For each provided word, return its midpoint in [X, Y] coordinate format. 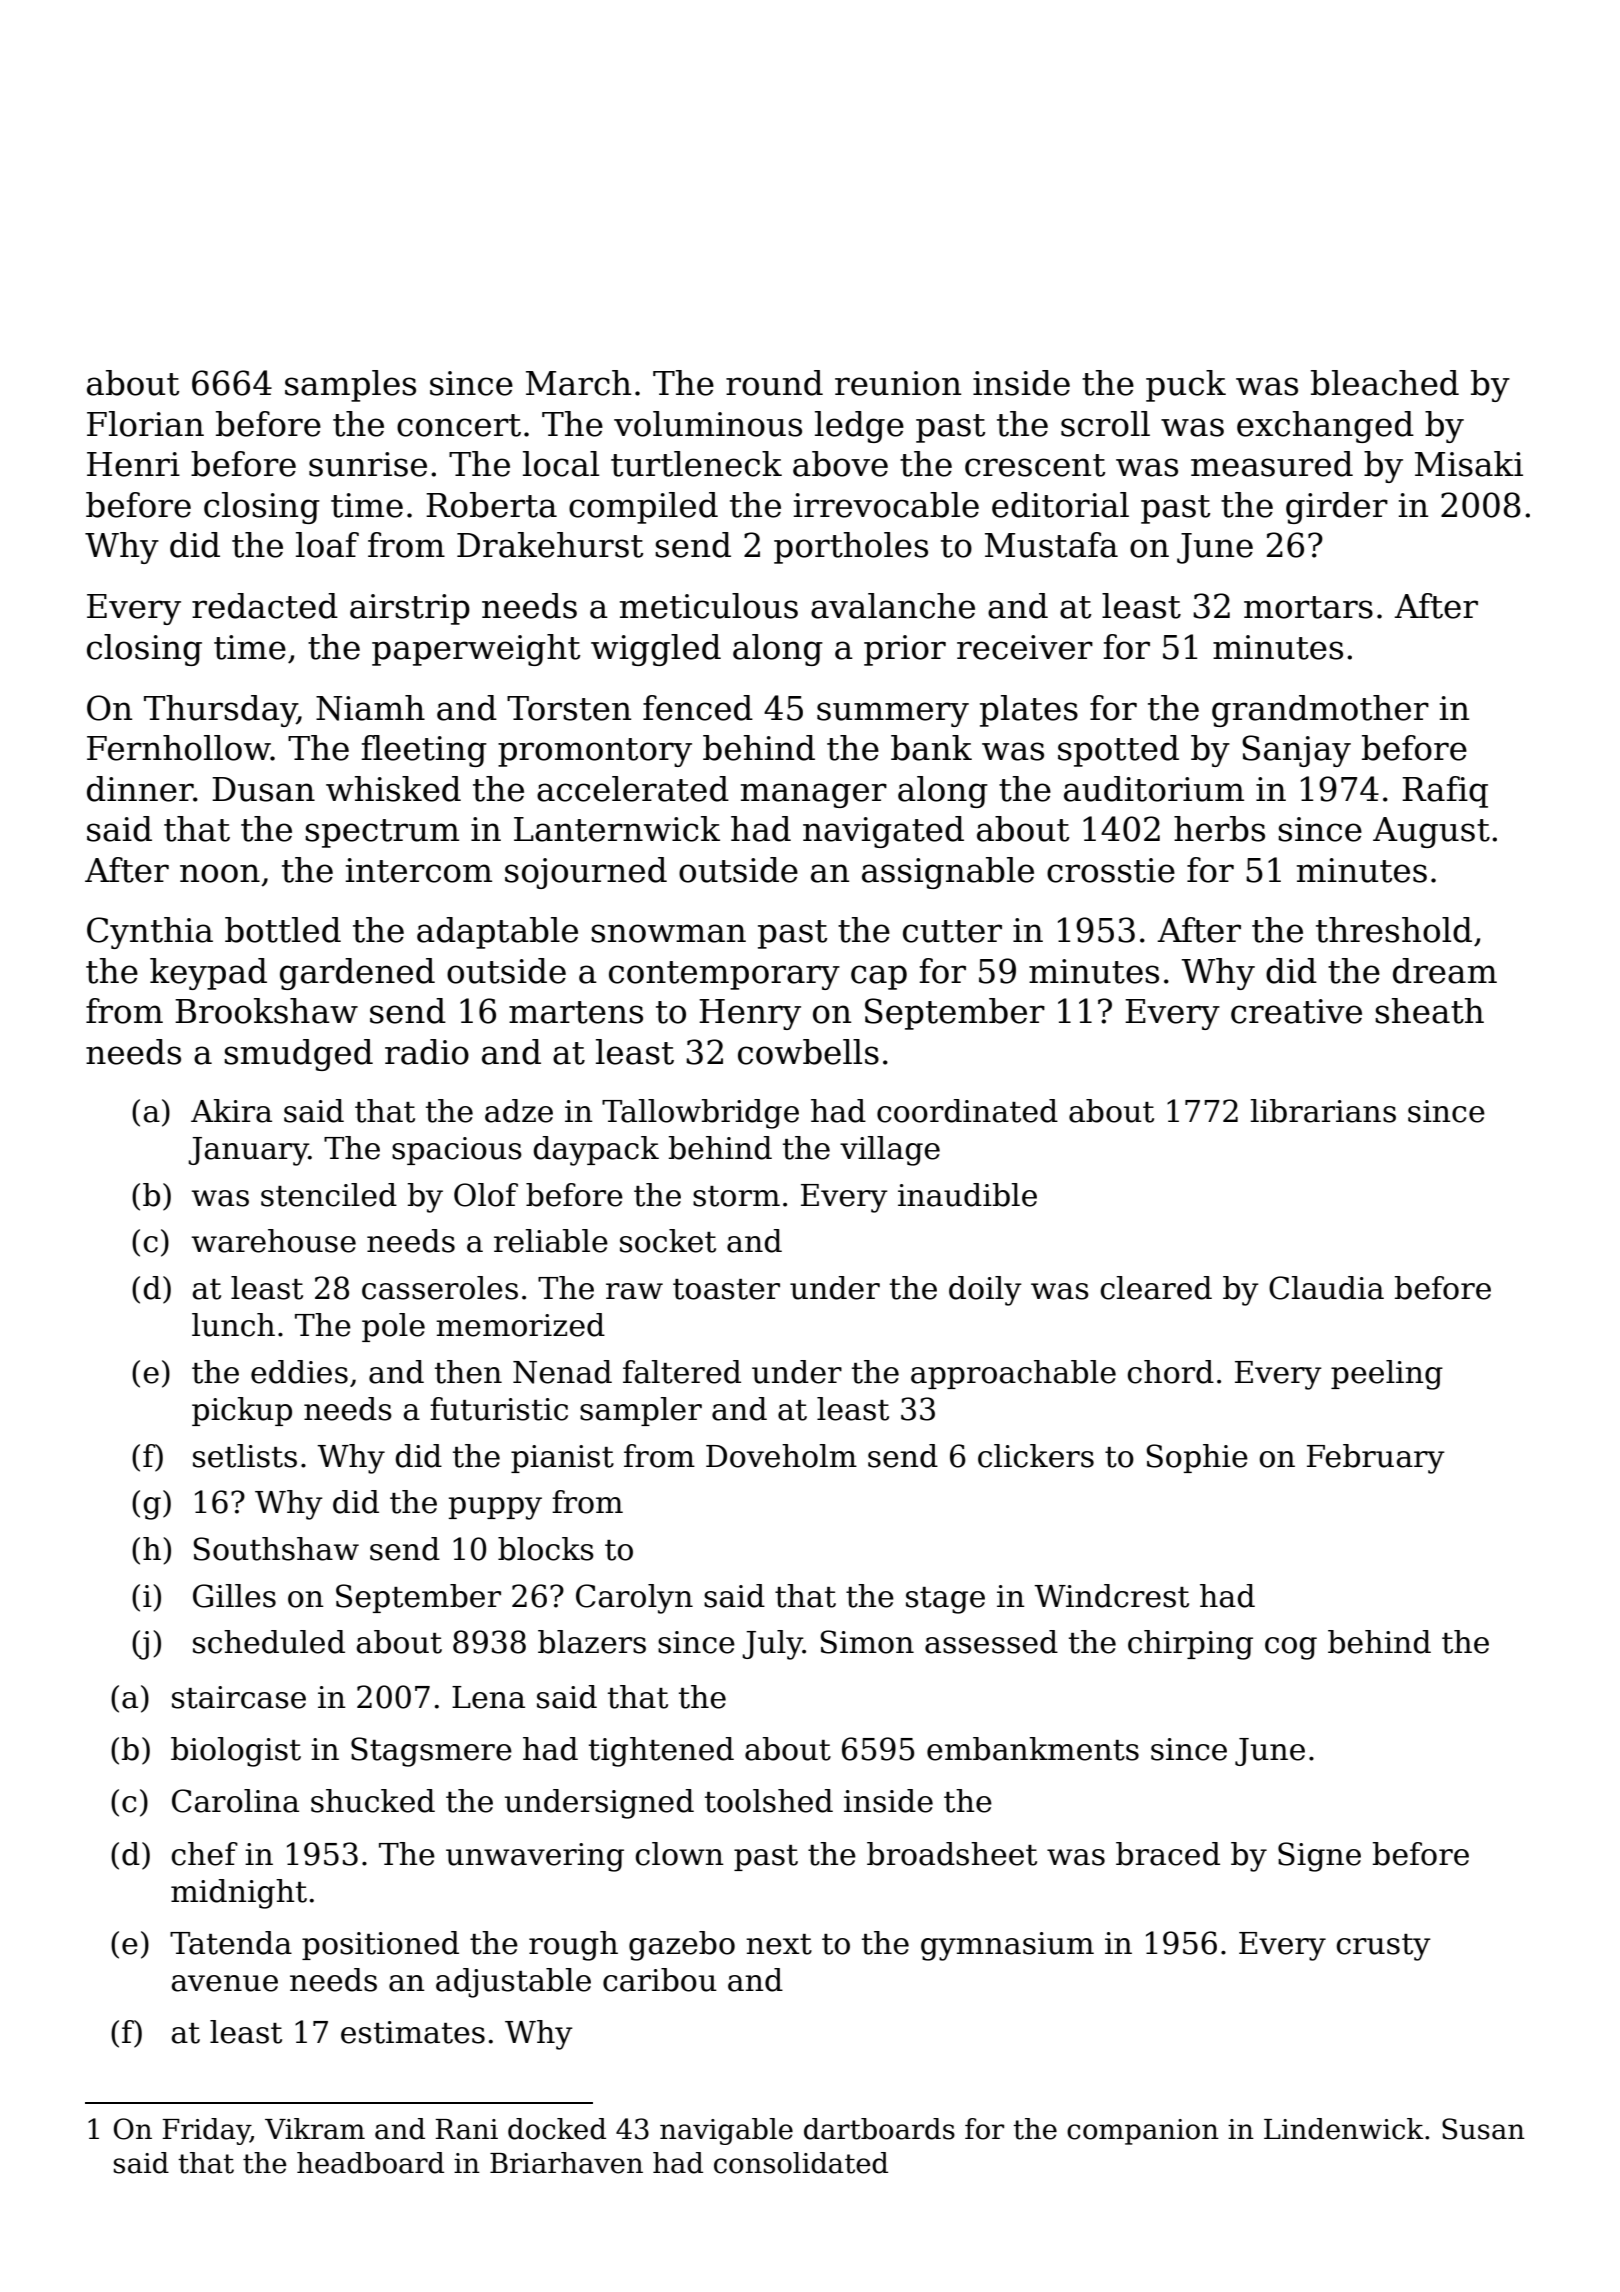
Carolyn [634, 1599]
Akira [231, 1111]
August [1431, 832]
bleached [1385, 383]
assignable [948, 873]
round [774, 383]
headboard [370, 2163]
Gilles [234, 1596]
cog [1291, 1648]
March [578, 383]
